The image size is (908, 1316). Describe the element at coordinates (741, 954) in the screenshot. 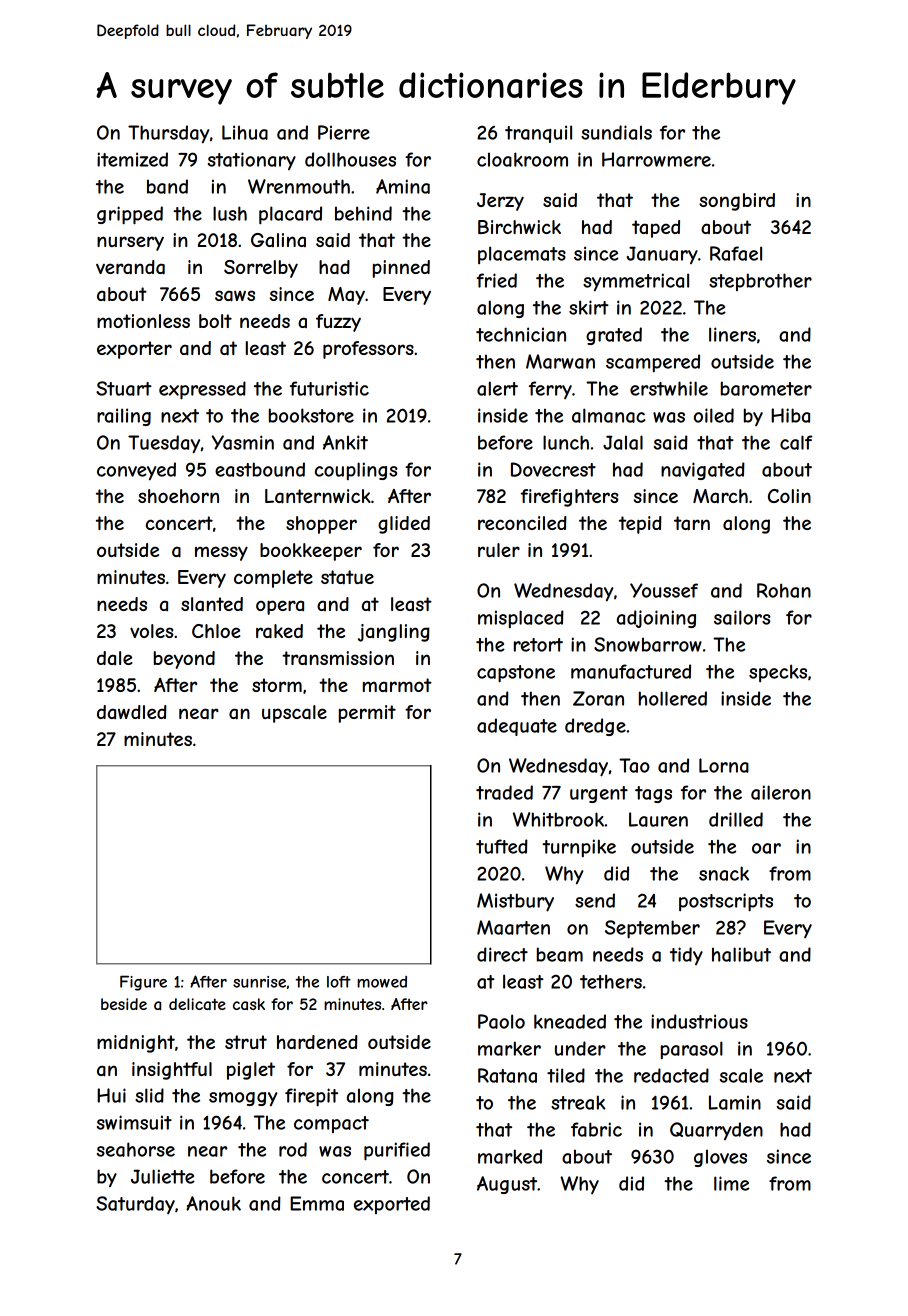

I see `halibut` at that location.
